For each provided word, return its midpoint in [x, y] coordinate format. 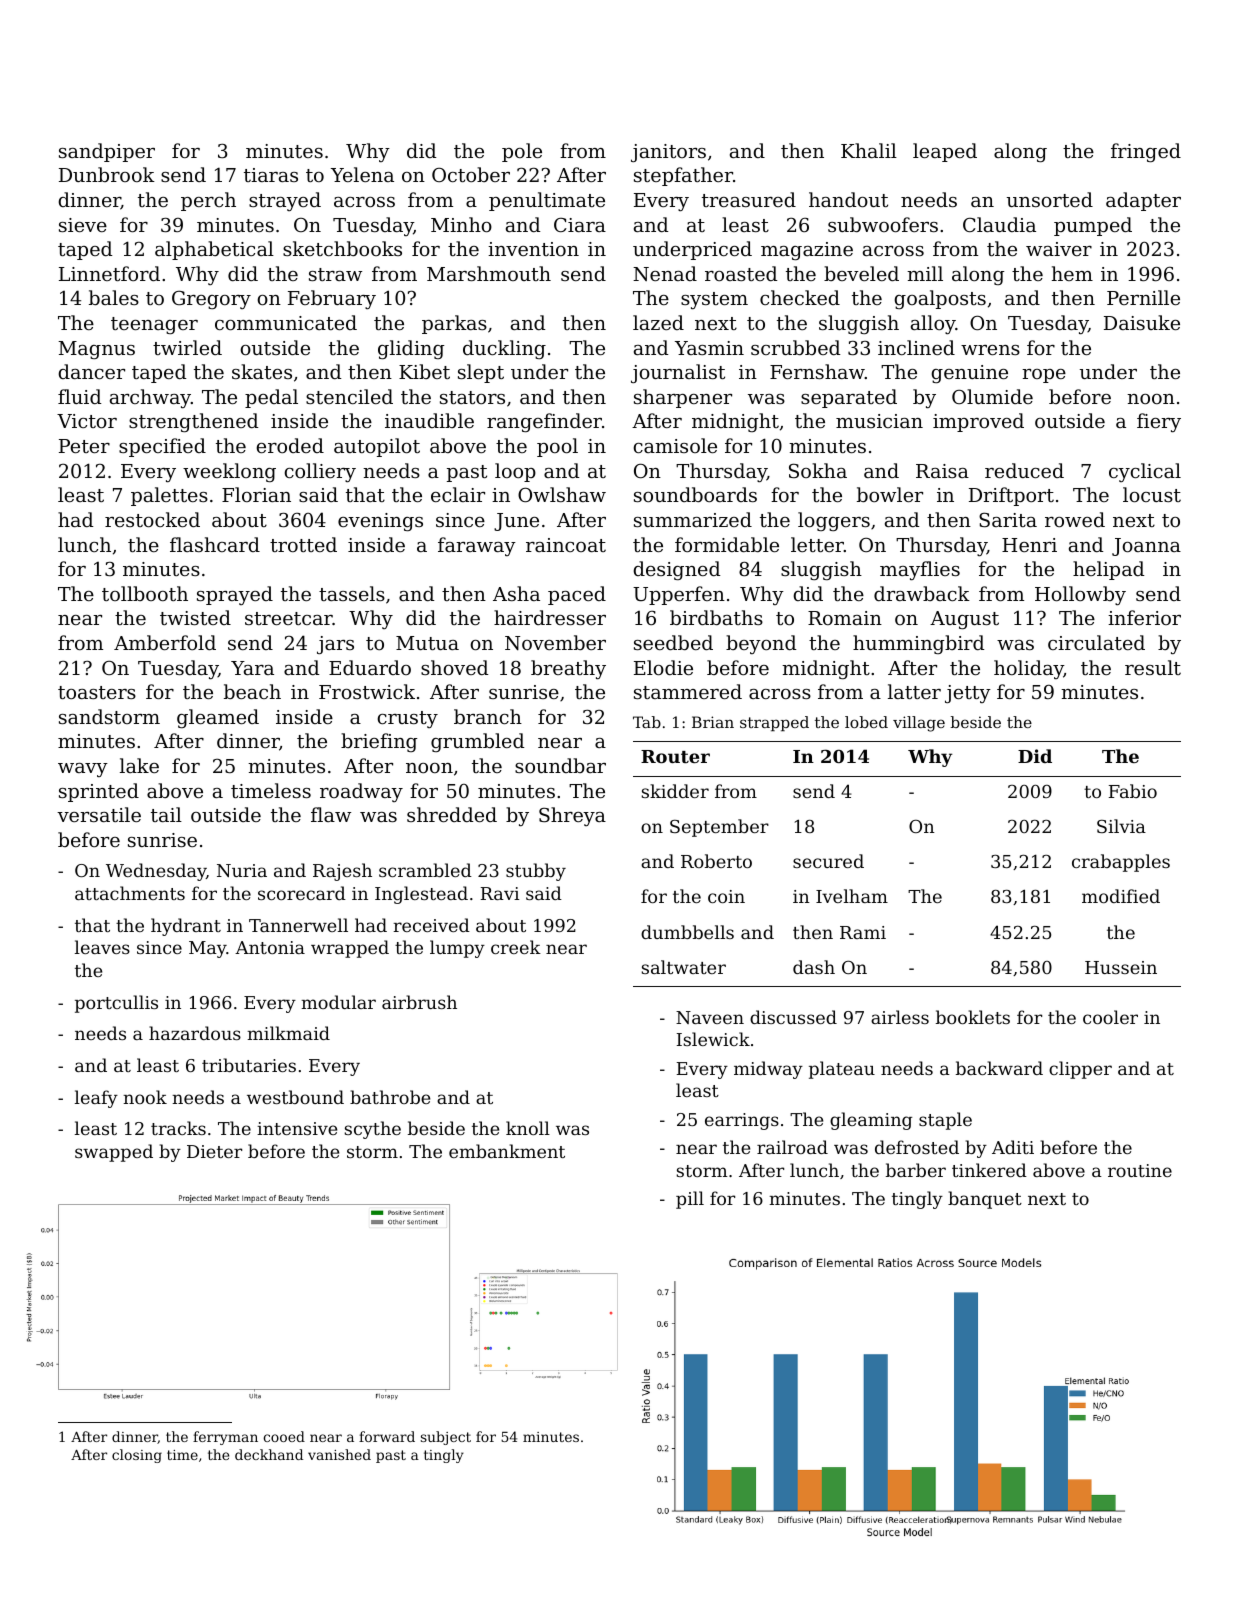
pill [690, 1200]
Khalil [869, 150]
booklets [973, 1017]
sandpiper [107, 152]
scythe [372, 1130]
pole [522, 152]
